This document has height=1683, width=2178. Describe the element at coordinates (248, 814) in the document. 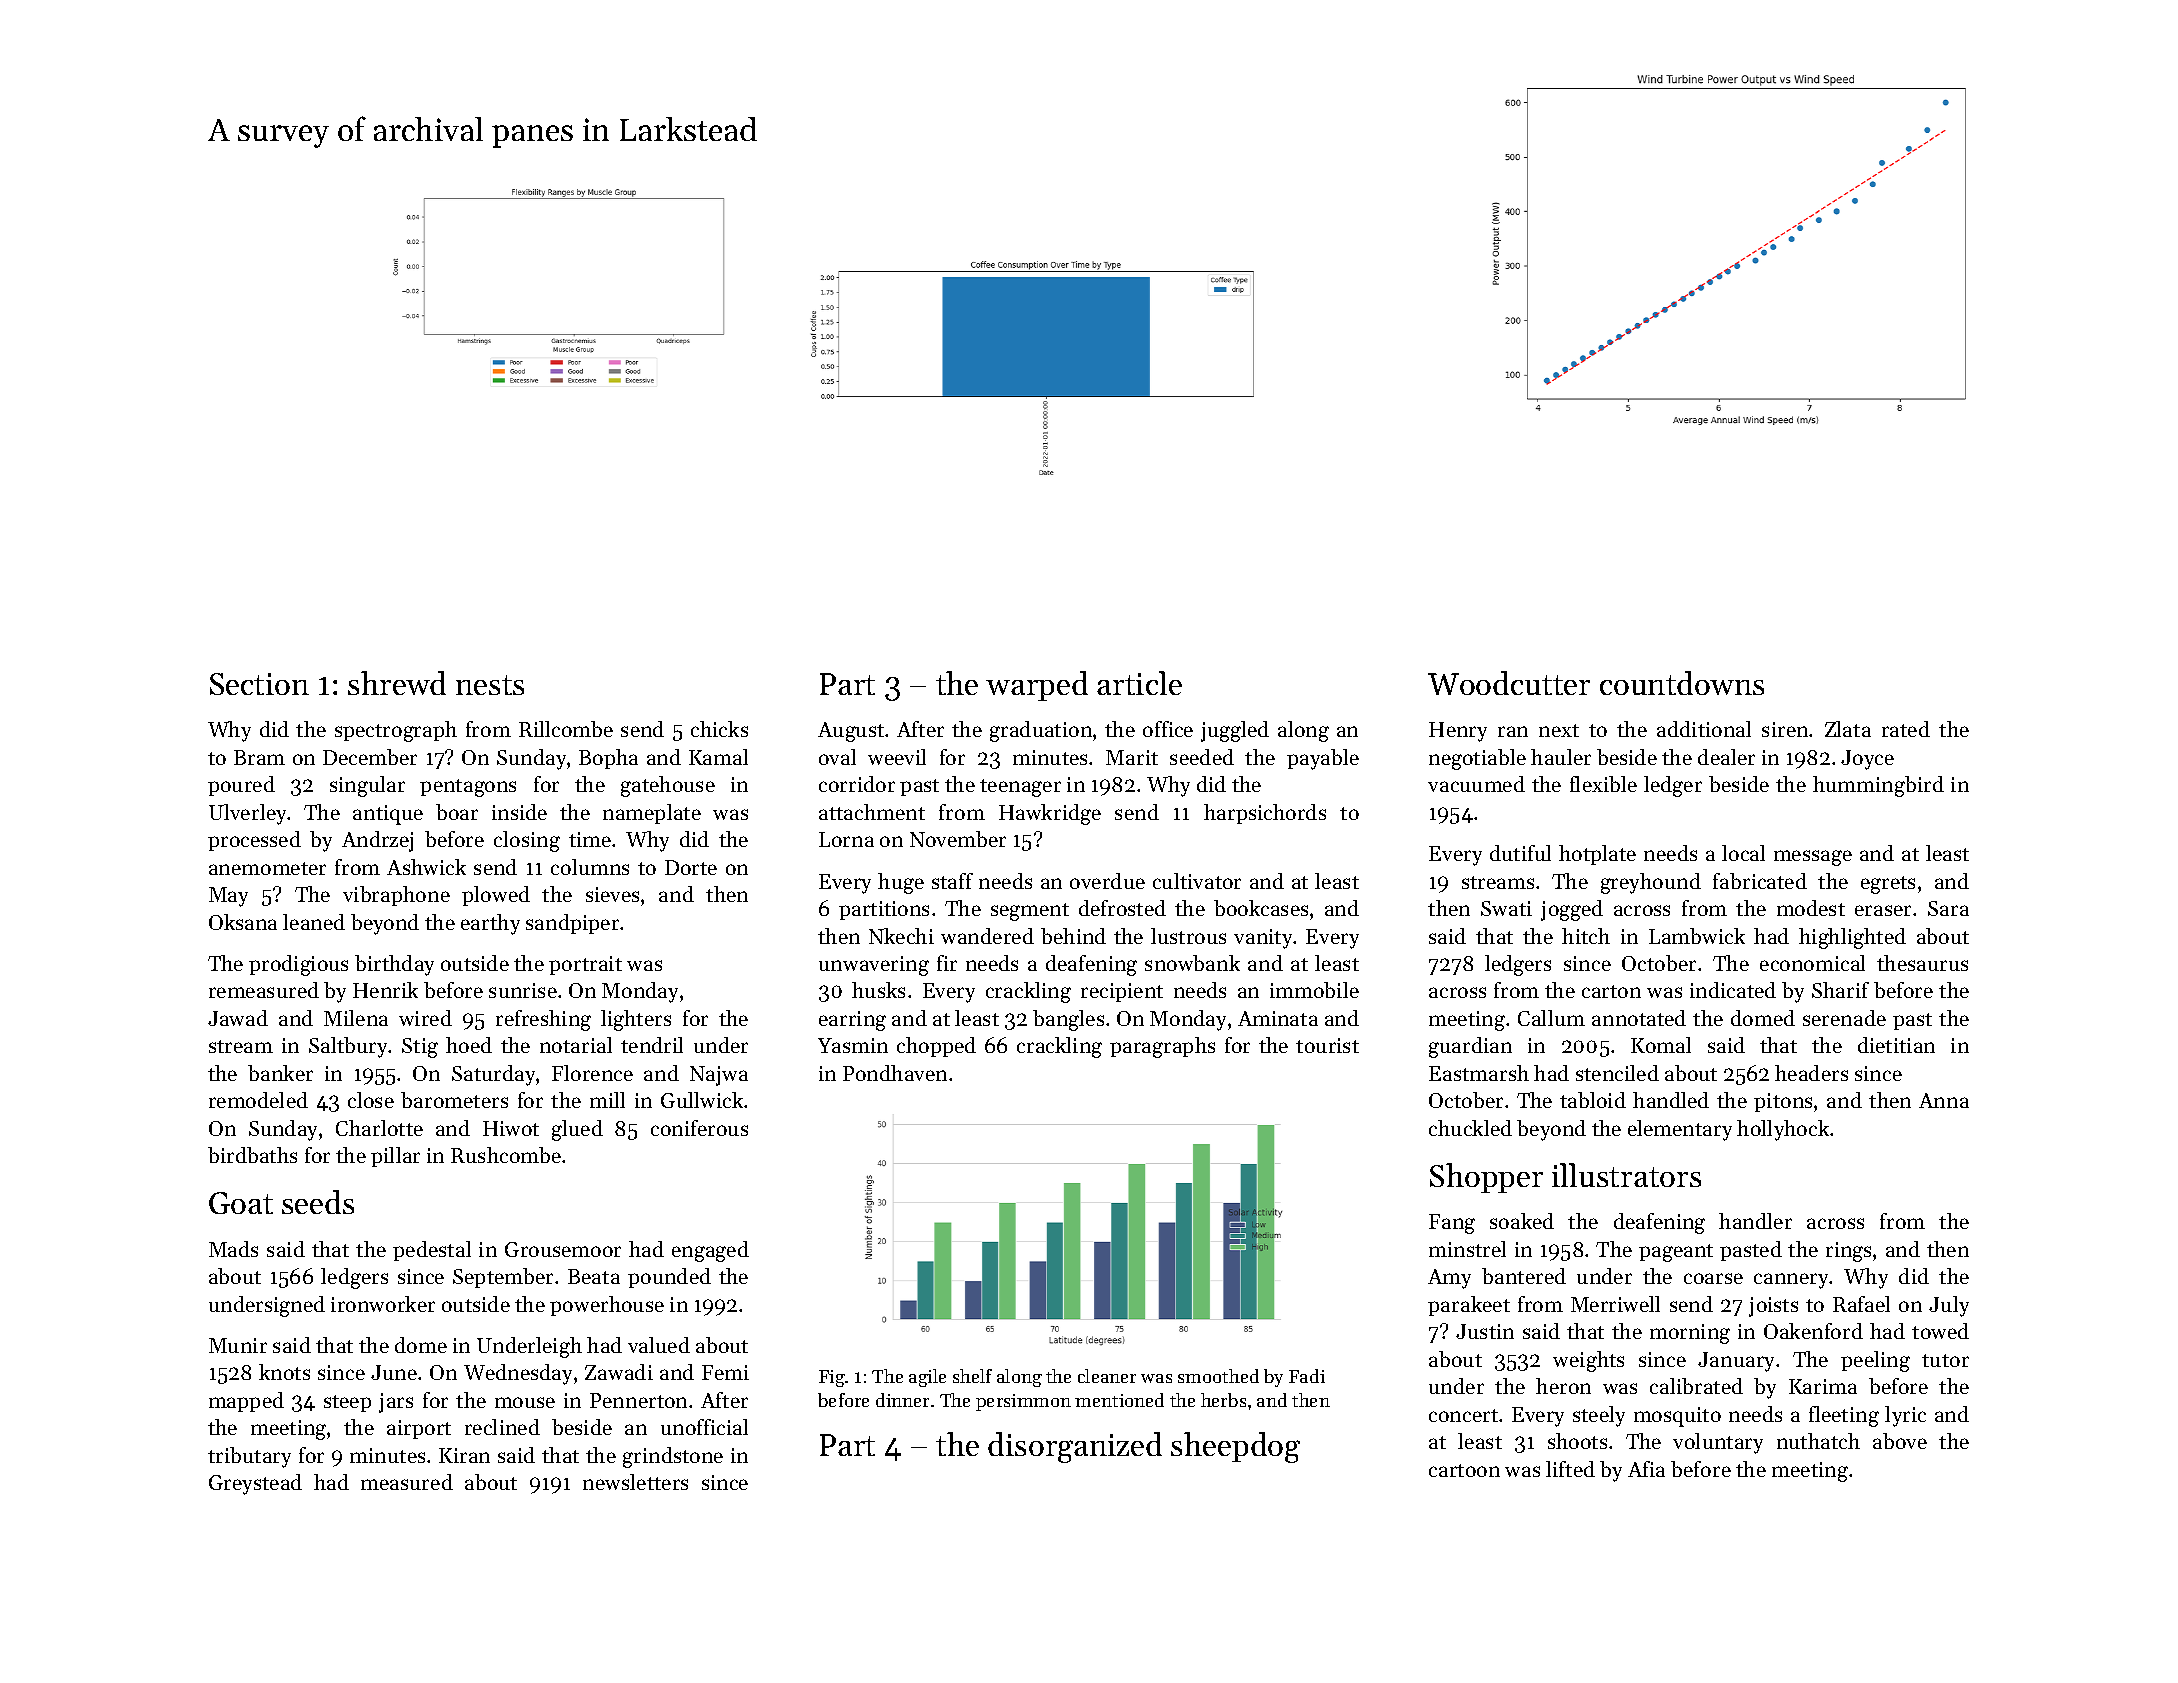

I see `Ulverley` at that location.
